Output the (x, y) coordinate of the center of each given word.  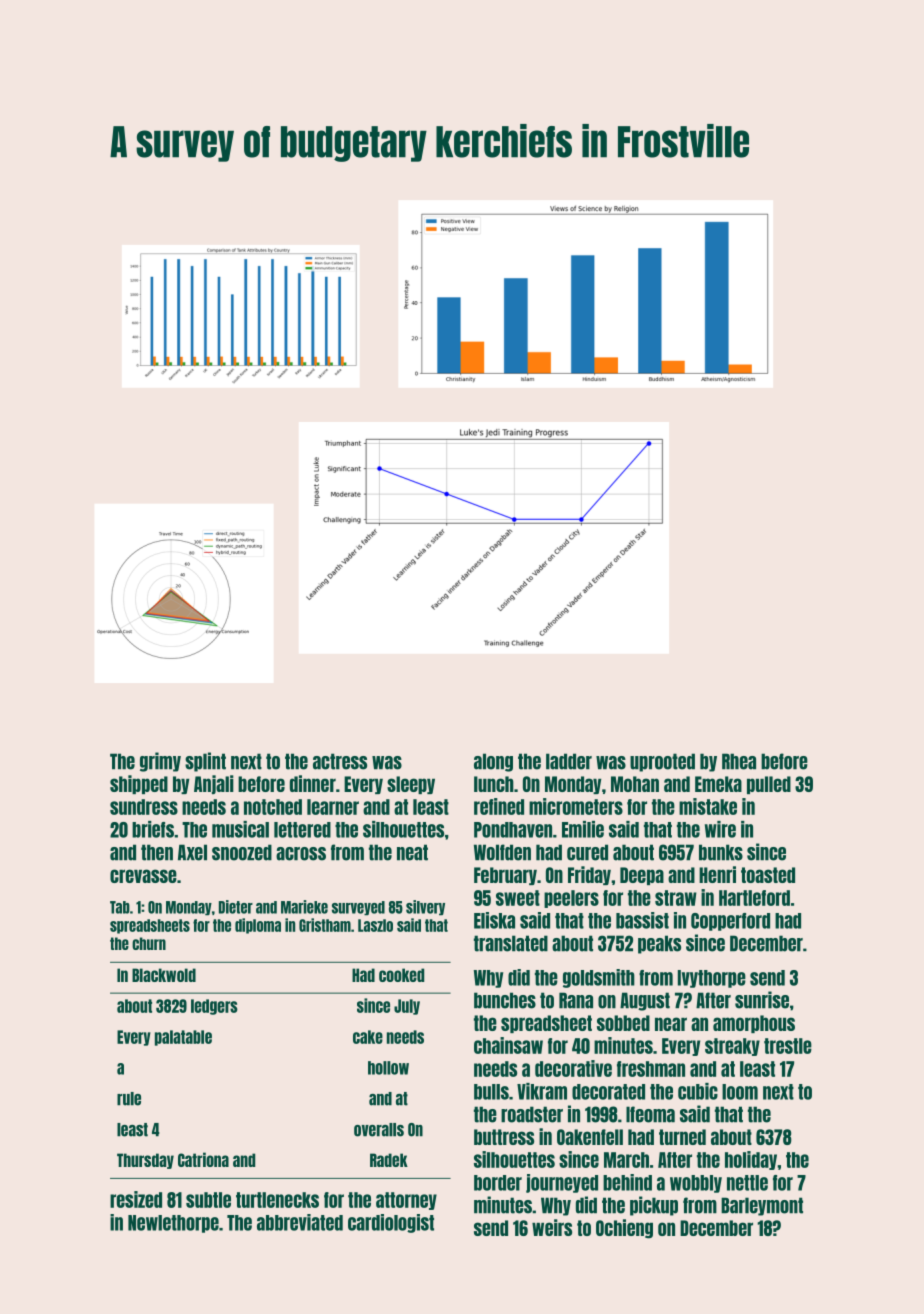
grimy (160, 762)
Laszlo (375, 925)
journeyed (562, 1183)
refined (499, 806)
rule (129, 1099)
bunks (721, 852)
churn (149, 943)
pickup (654, 1206)
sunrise (762, 1000)
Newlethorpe (173, 1224)
